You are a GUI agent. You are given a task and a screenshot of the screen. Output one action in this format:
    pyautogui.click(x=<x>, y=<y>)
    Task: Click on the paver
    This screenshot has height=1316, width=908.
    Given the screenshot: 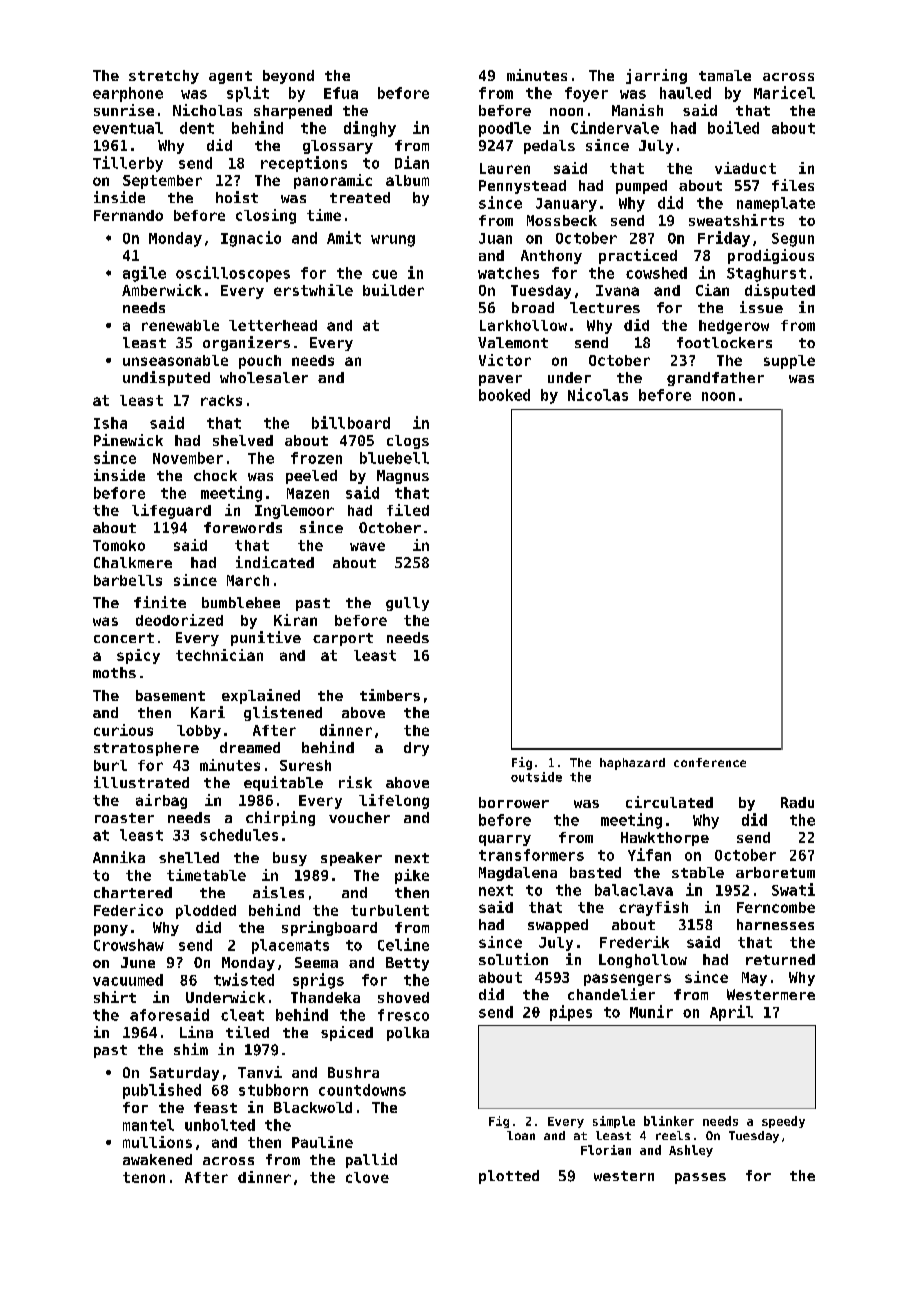 What is the action you would take?
    pyautogui.click(x=500, y=380)
